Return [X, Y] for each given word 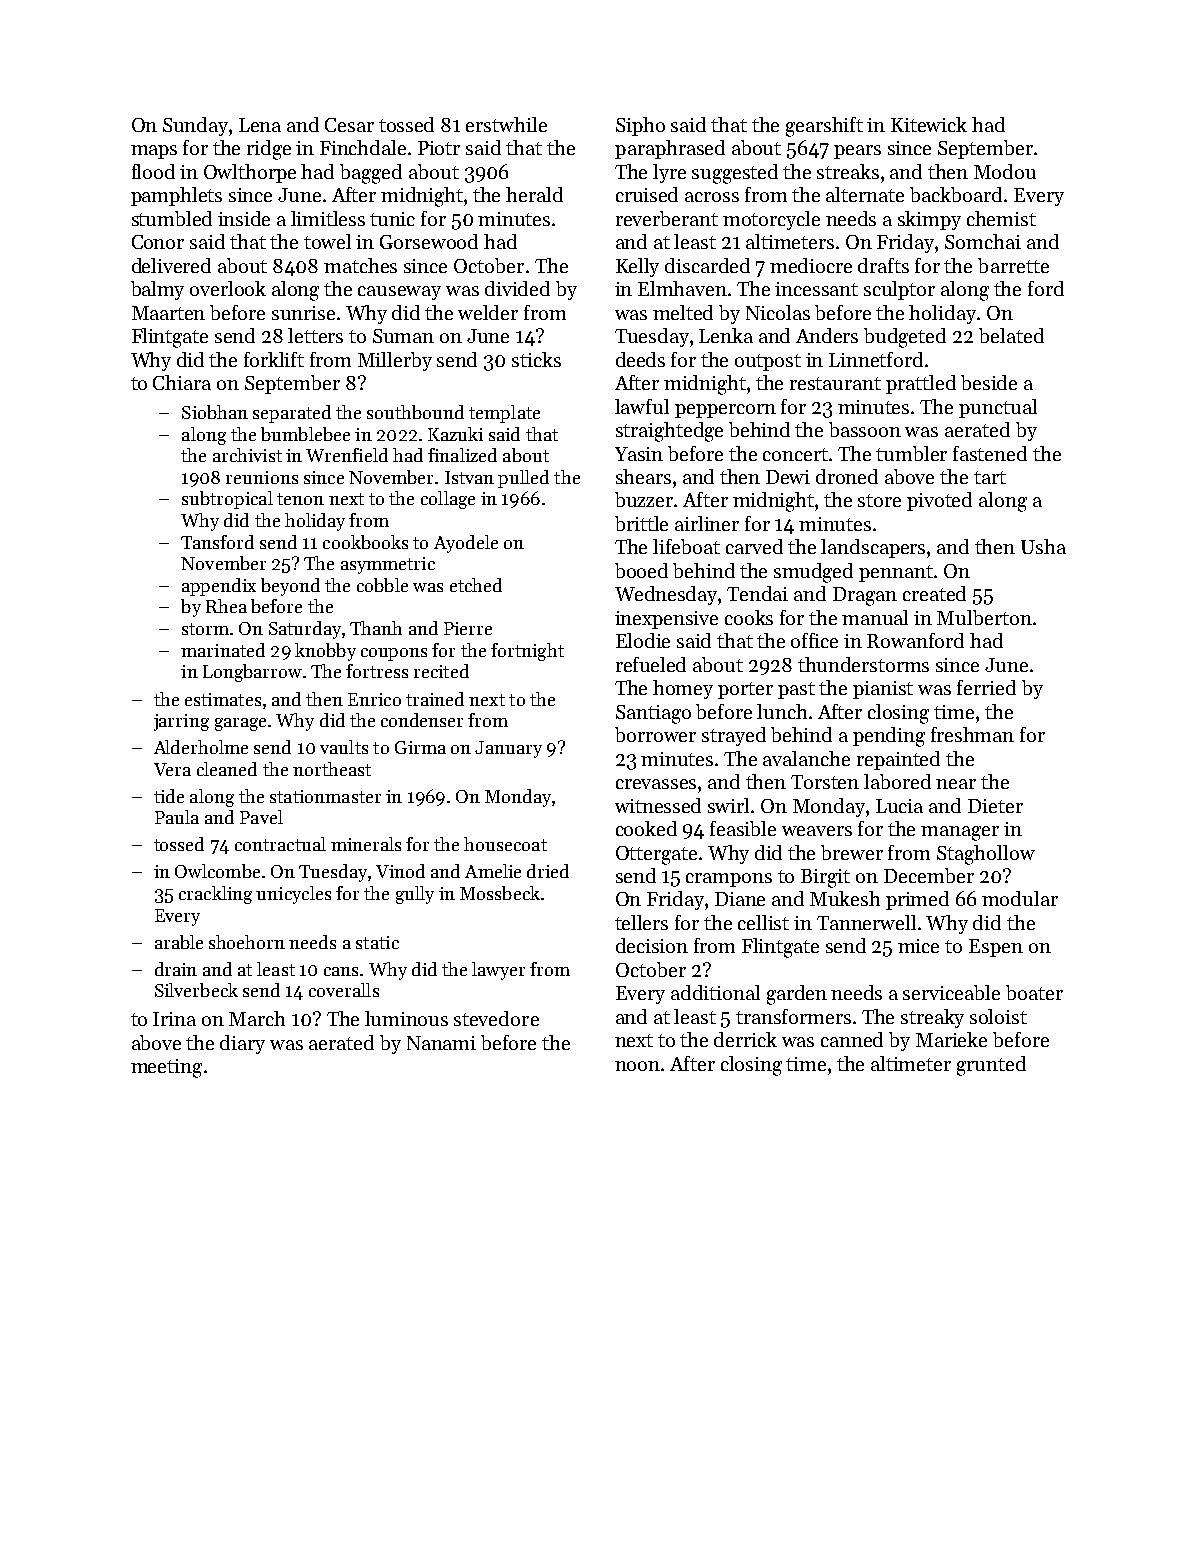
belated [1011, 335]
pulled [523, 479]
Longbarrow [252, 673]
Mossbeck [500, 893]
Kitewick [929, 124]
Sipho [640, 126]
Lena [260, 125]
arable [179, 942]
